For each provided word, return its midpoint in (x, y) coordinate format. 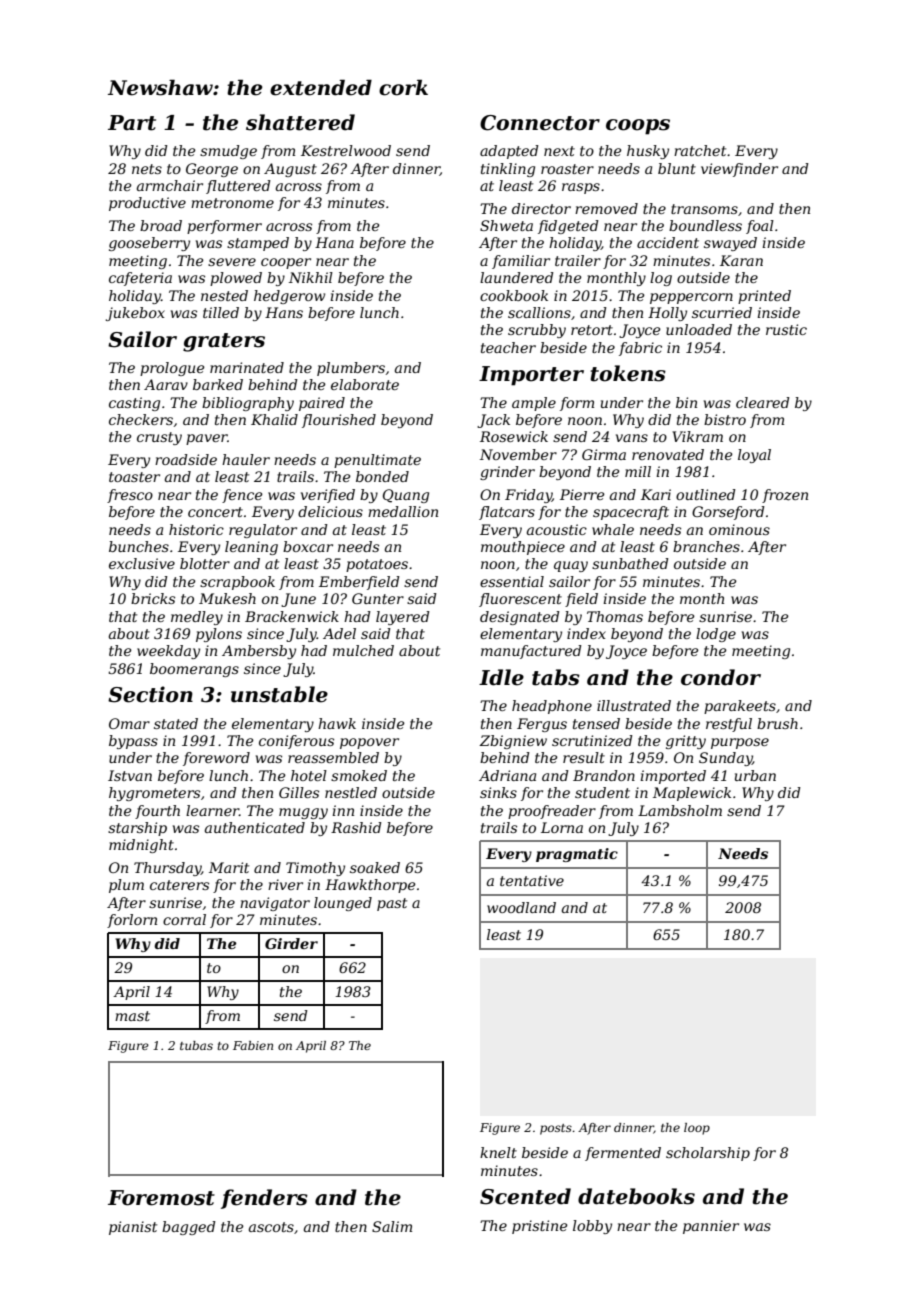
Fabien (253, 1045)
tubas (196, 1045)
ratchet (700, 150)
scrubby (537, 331)
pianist (133, 1228)
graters (224, 342)
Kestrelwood (346, 150)
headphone (552, 707)
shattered (300, 122)
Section (150, 694)
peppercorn (691, 298)
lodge (716, 635)
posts (556, 1129)
